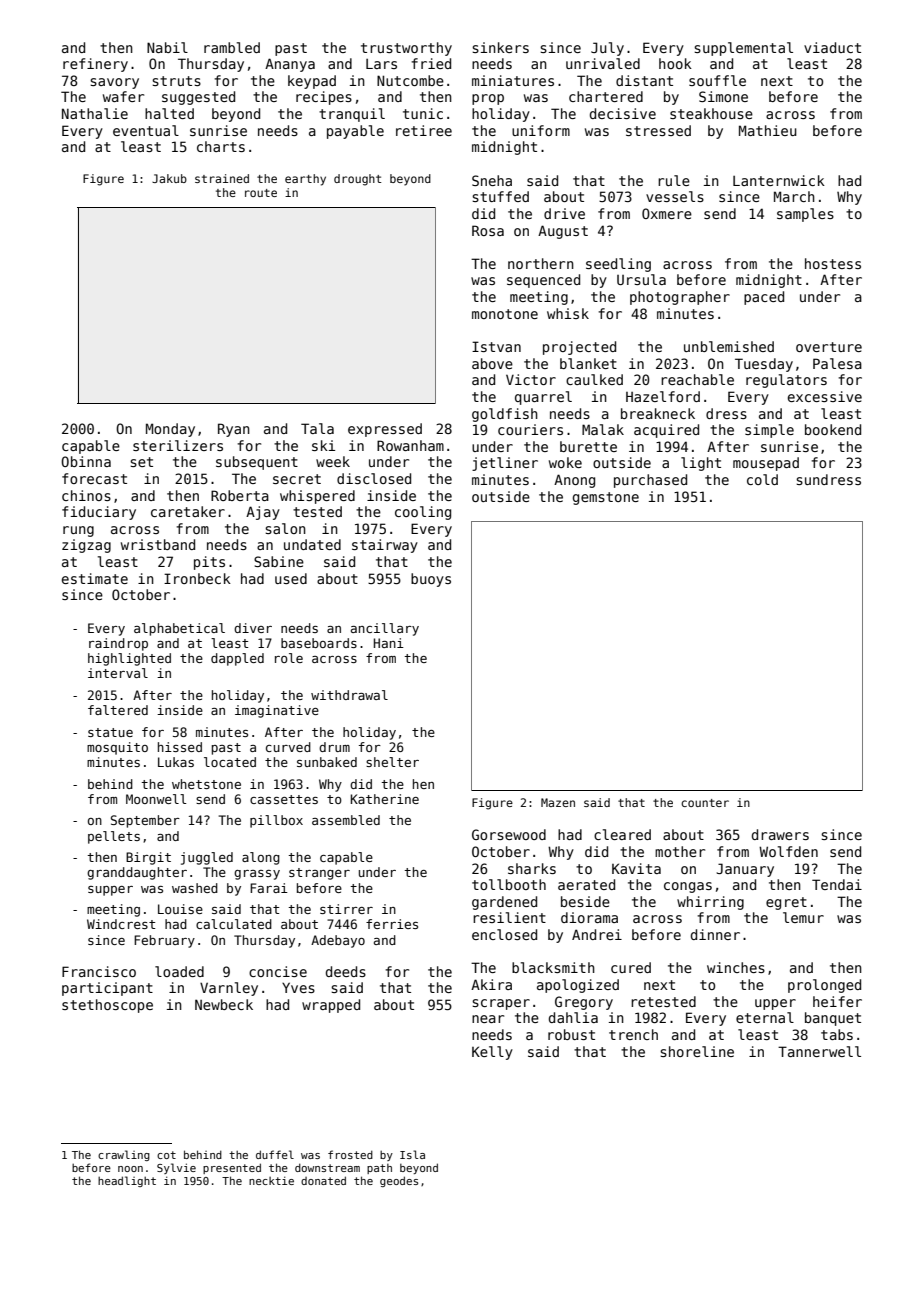  What do you see at coordinates (667, 213) in the screenshot?
I see `Oxmere` at bounding box center [667, 213].
